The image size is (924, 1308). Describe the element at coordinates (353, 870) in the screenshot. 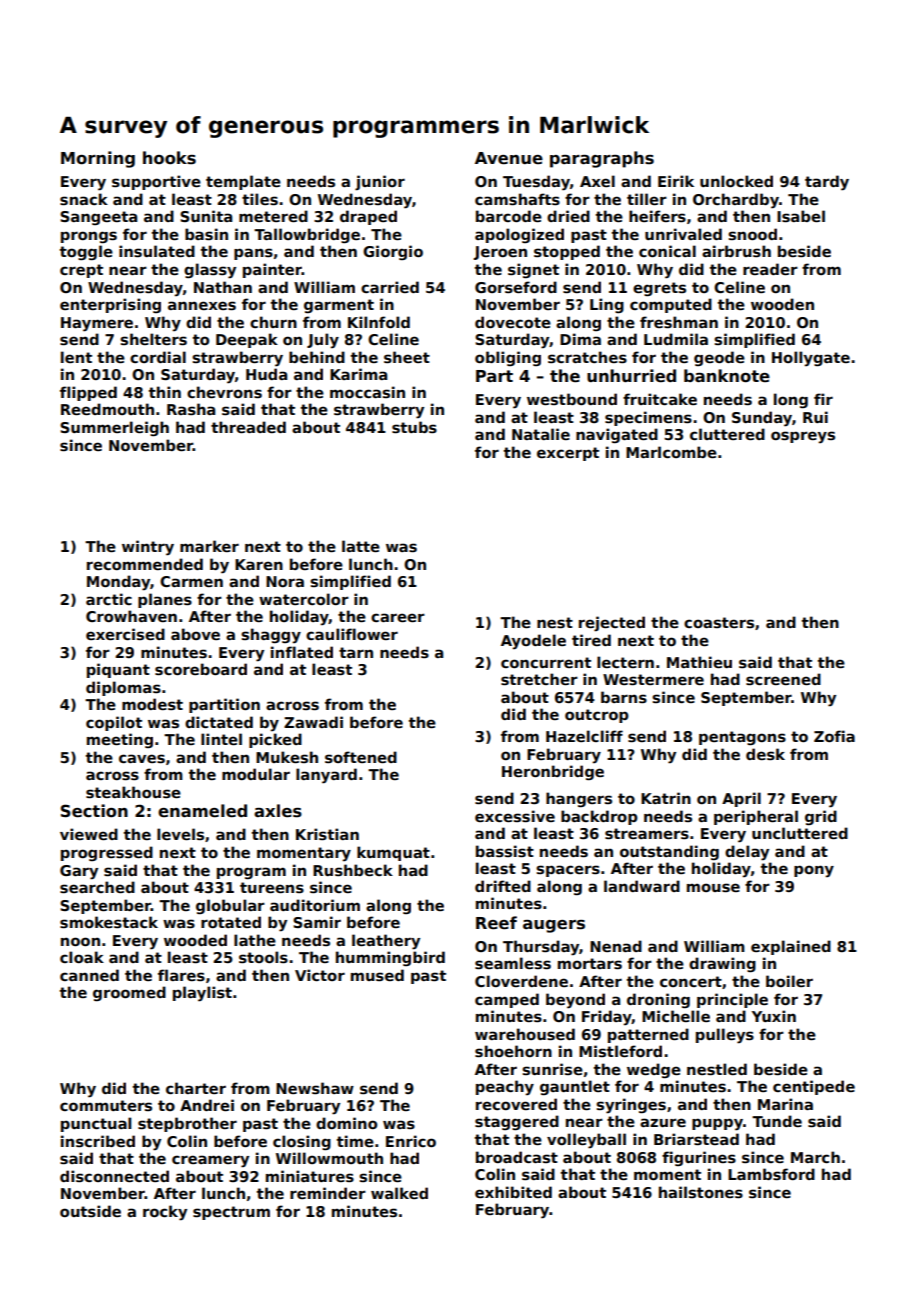

I see `Rushbeck` at that location.
